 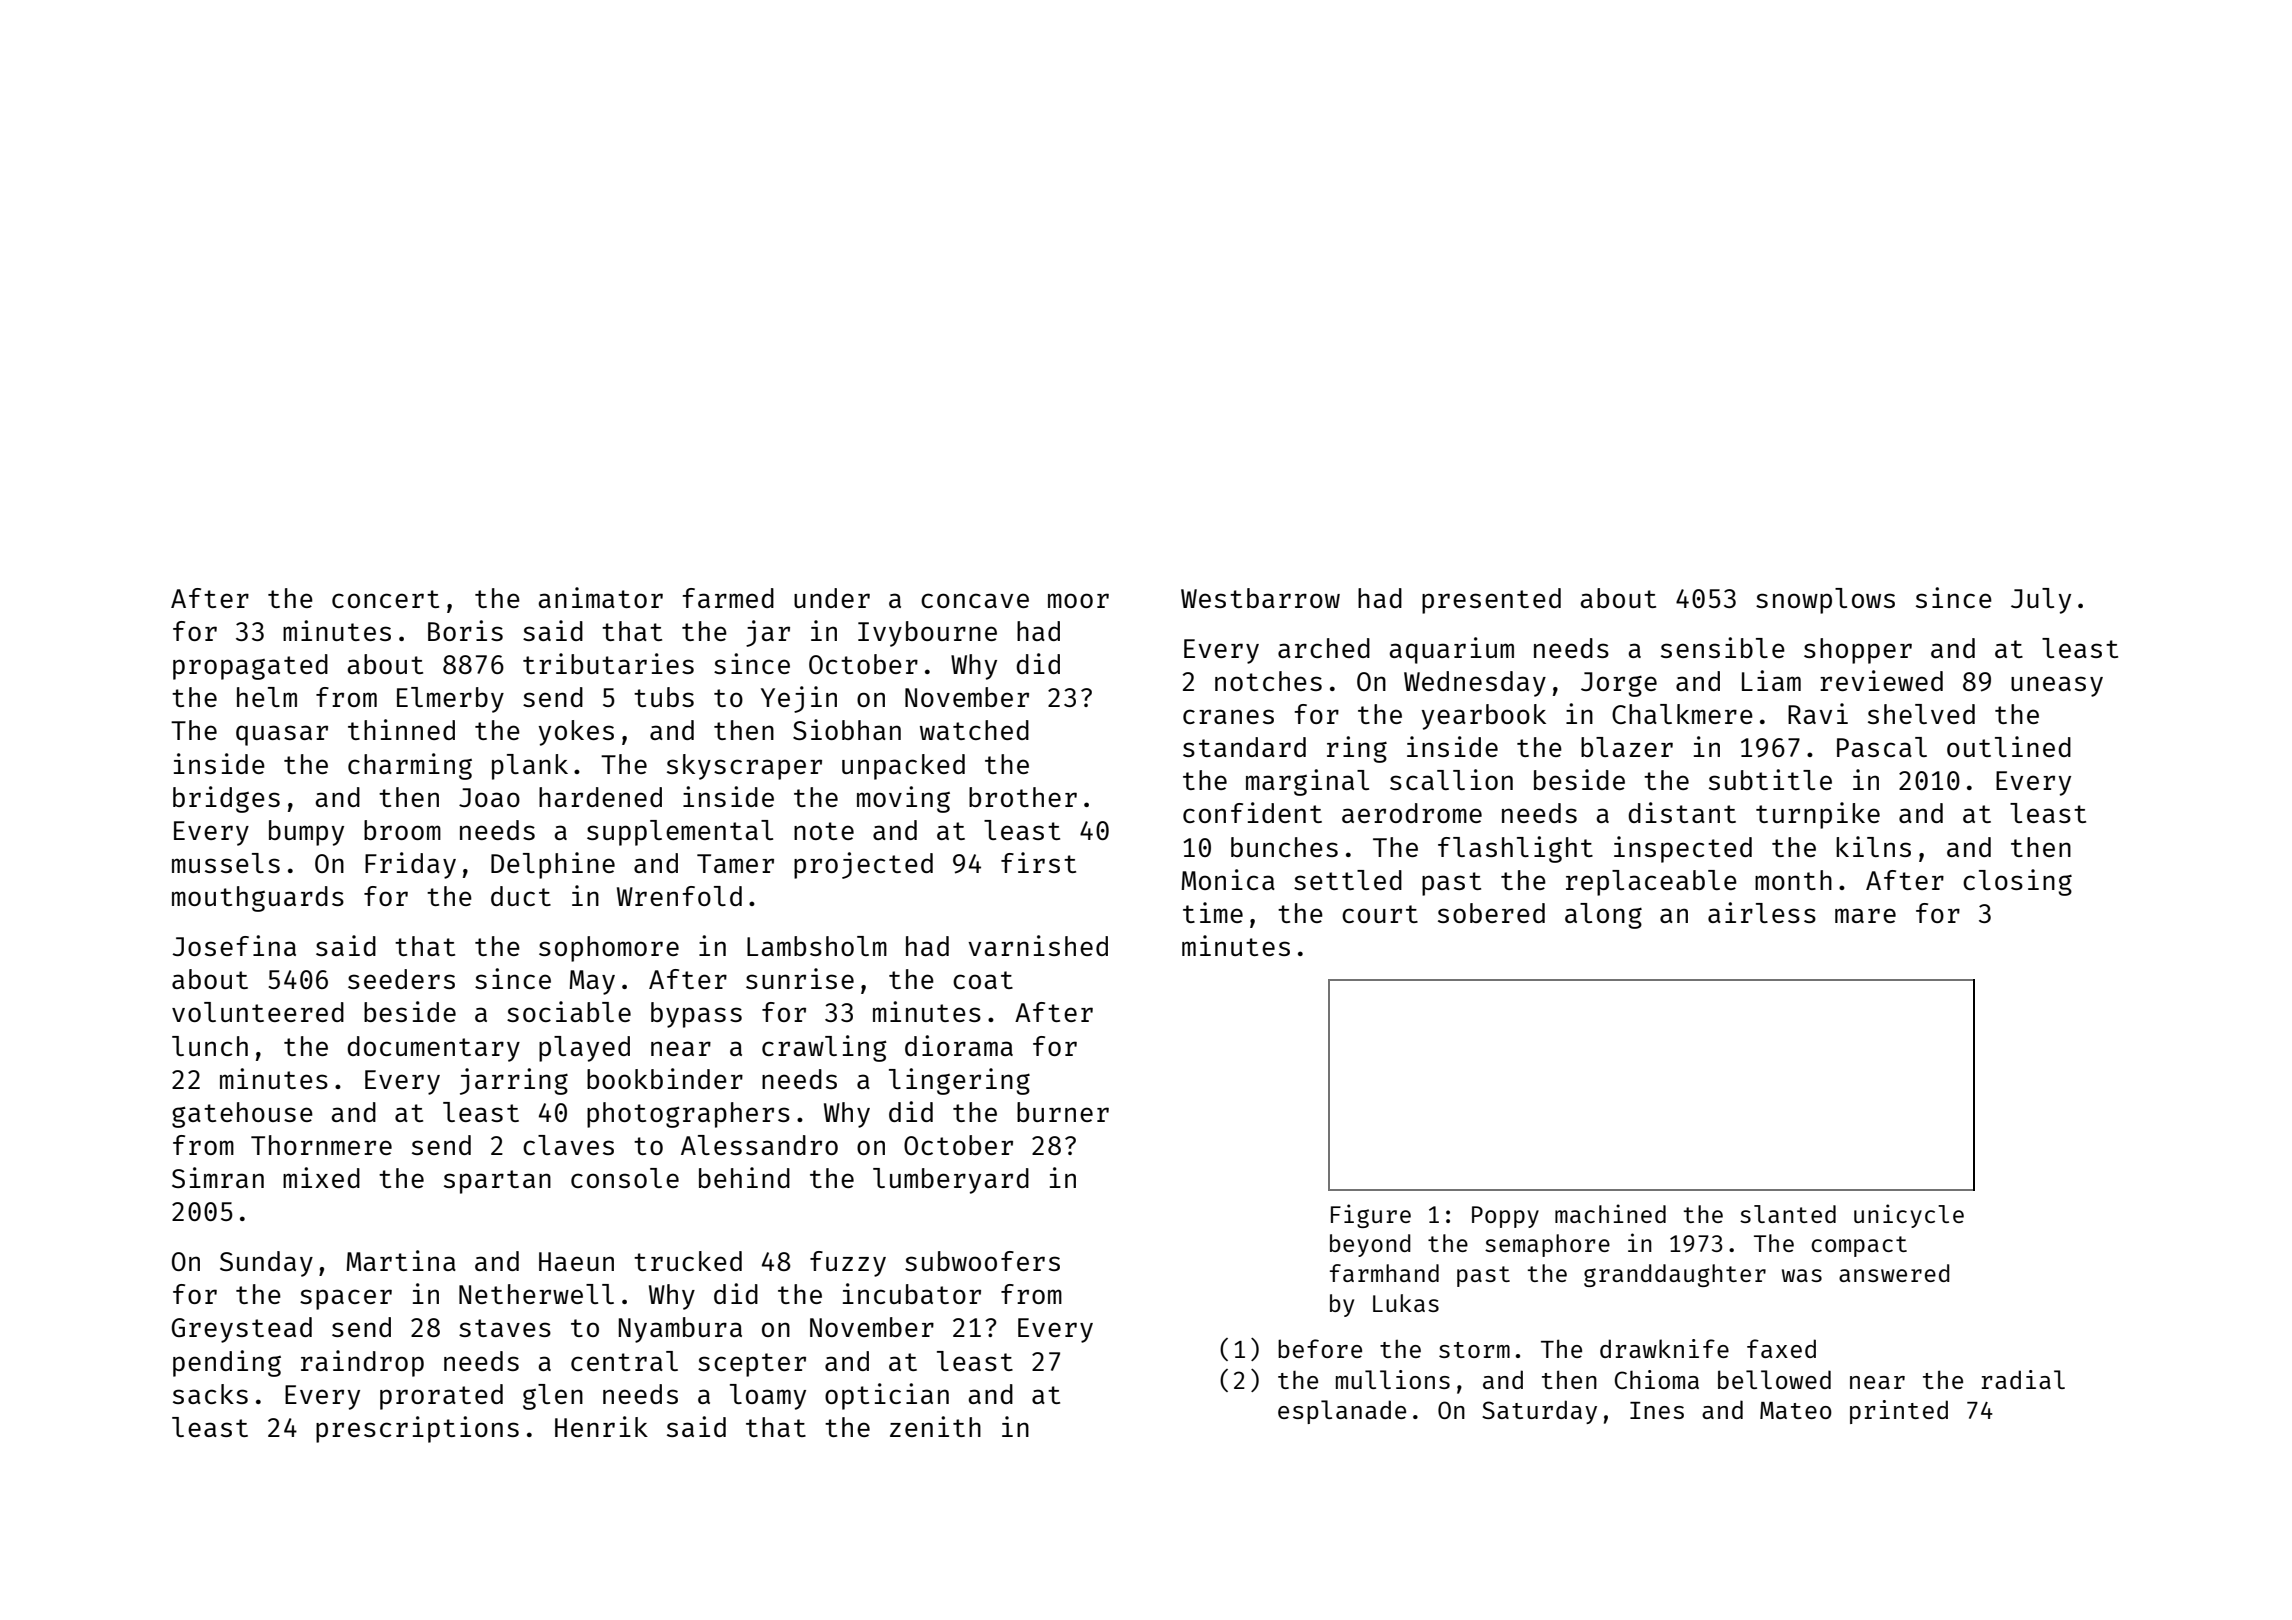 I want to click on Pascal, so click(x=1882, y=747).
